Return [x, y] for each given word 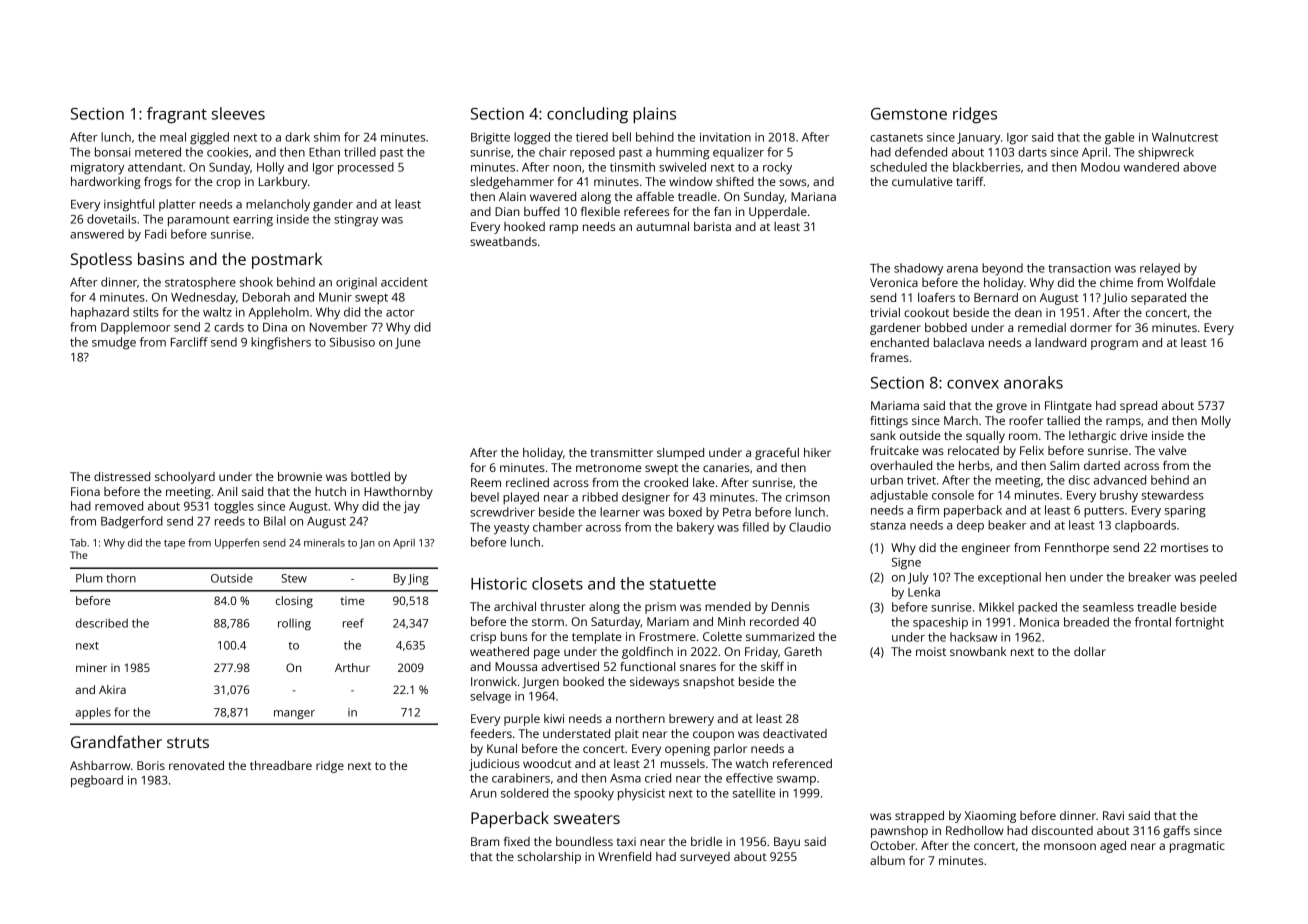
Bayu [787, 843]
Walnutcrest [1185, 137]
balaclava [959, 342]
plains [654, 115]
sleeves [238, 113]
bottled [370, 476]
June [408, 343]
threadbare [281, 765]
